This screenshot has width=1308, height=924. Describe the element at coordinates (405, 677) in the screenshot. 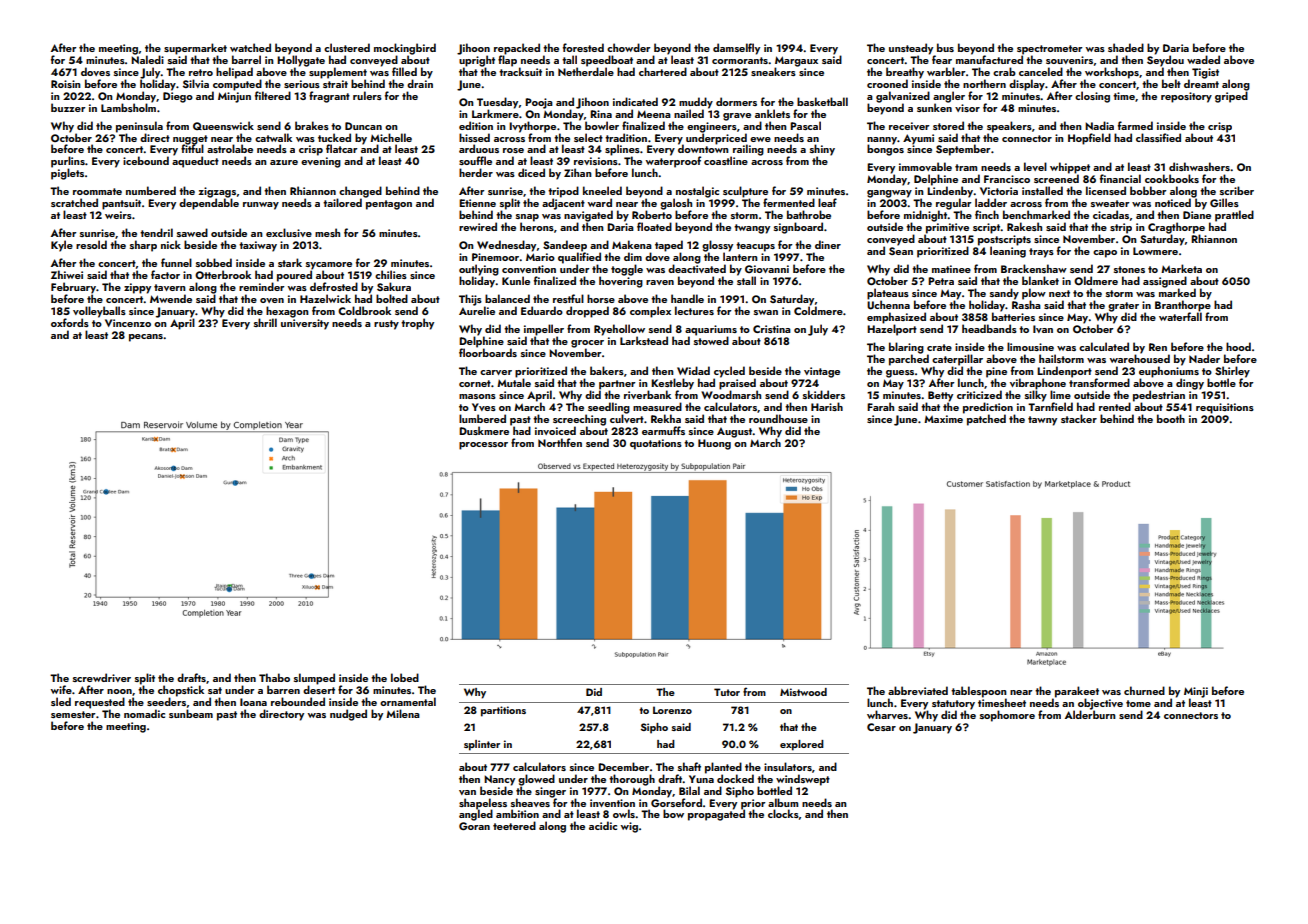

I see `lobed` at that location.
